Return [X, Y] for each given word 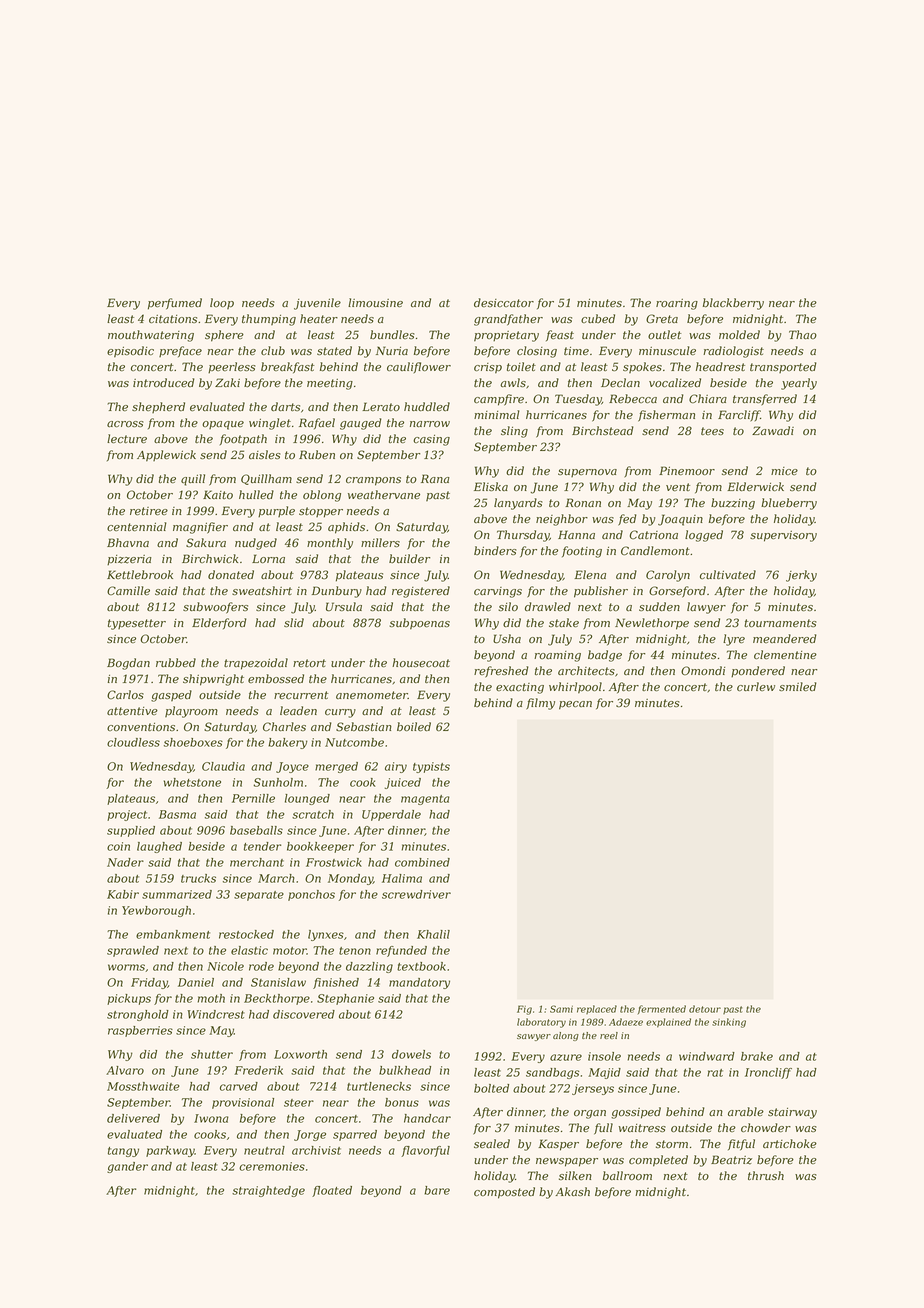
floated [332, 1191]
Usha [507, 639]
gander [127, 1167]
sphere [224, 336]
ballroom [627, 1176]
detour [705, 1009]
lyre [734, 640]
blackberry [733, 304]
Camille [128, 591]
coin [118, 846]
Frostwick [334, 862]
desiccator [504, 303]
